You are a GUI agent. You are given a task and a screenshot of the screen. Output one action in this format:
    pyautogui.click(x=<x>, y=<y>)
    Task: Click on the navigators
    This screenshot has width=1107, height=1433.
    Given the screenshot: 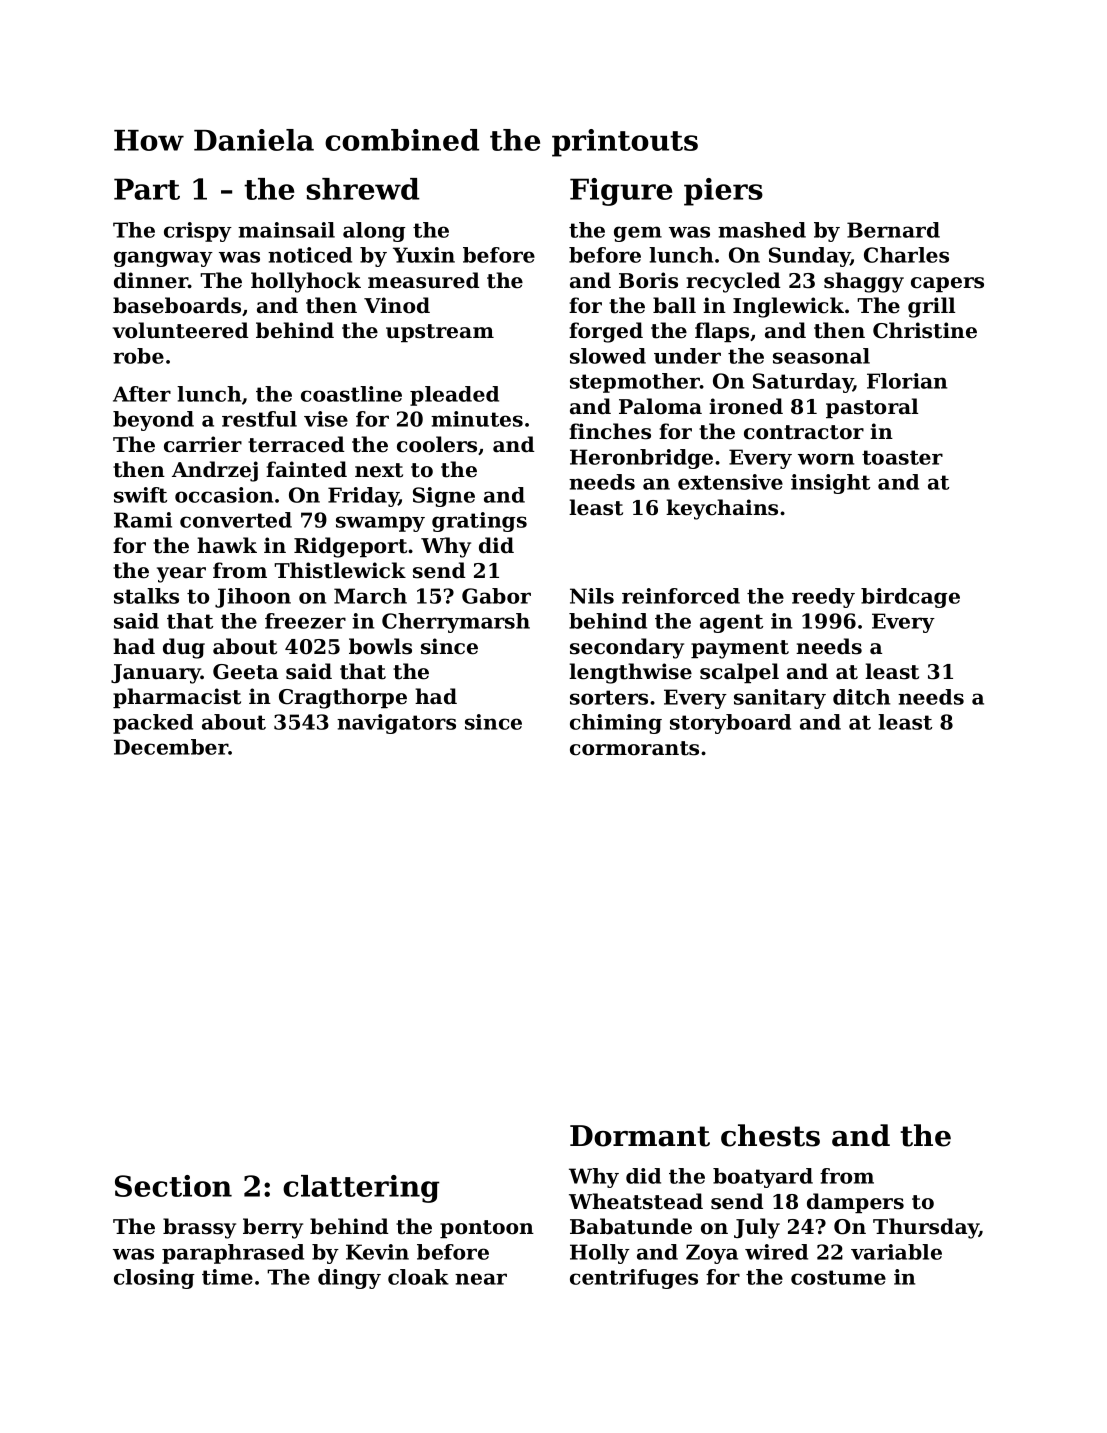 What is the action you would take?
    pyautogui.click(x=396, y=724)
